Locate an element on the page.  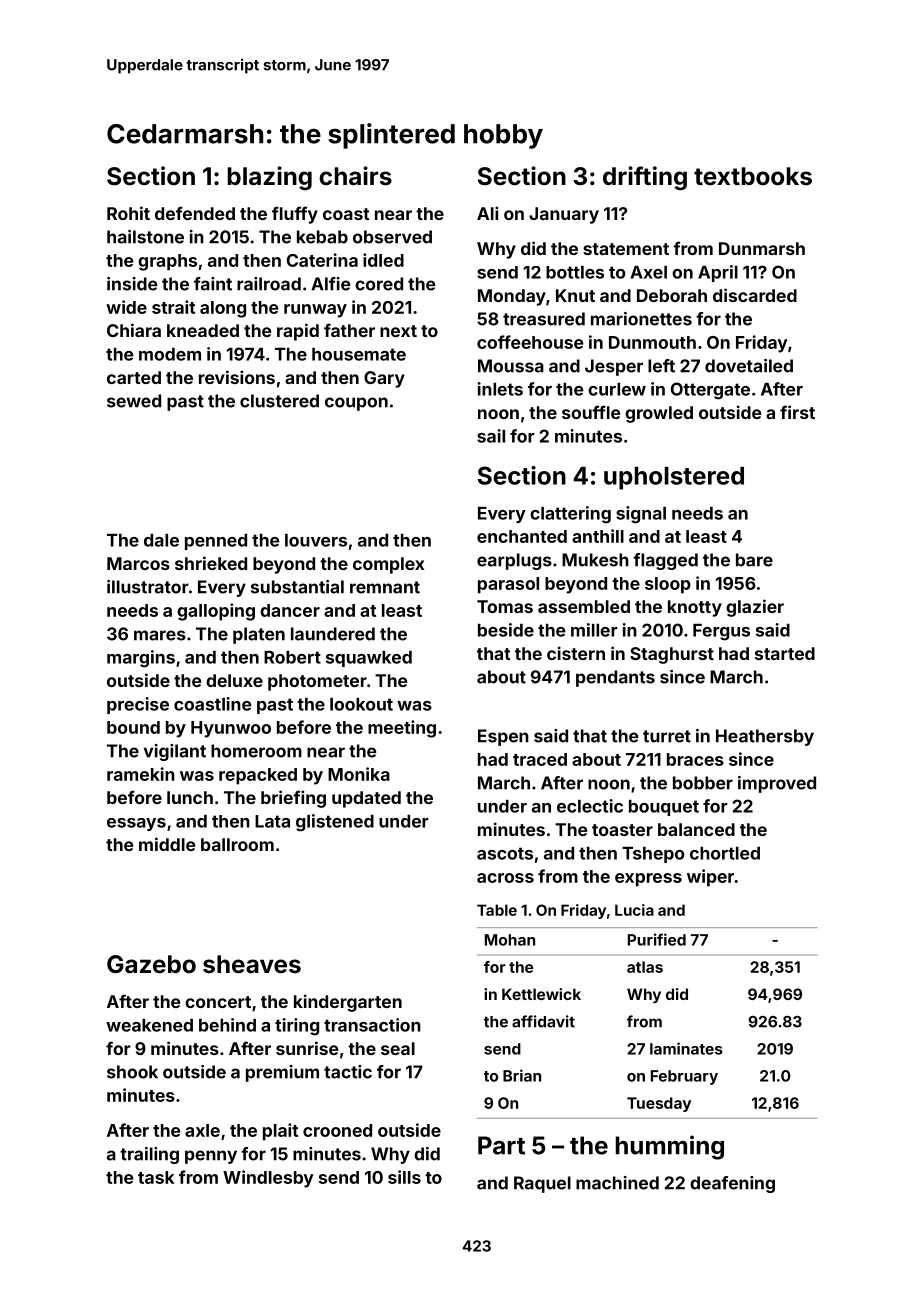
Monday is located at coordinates (512, 297).
